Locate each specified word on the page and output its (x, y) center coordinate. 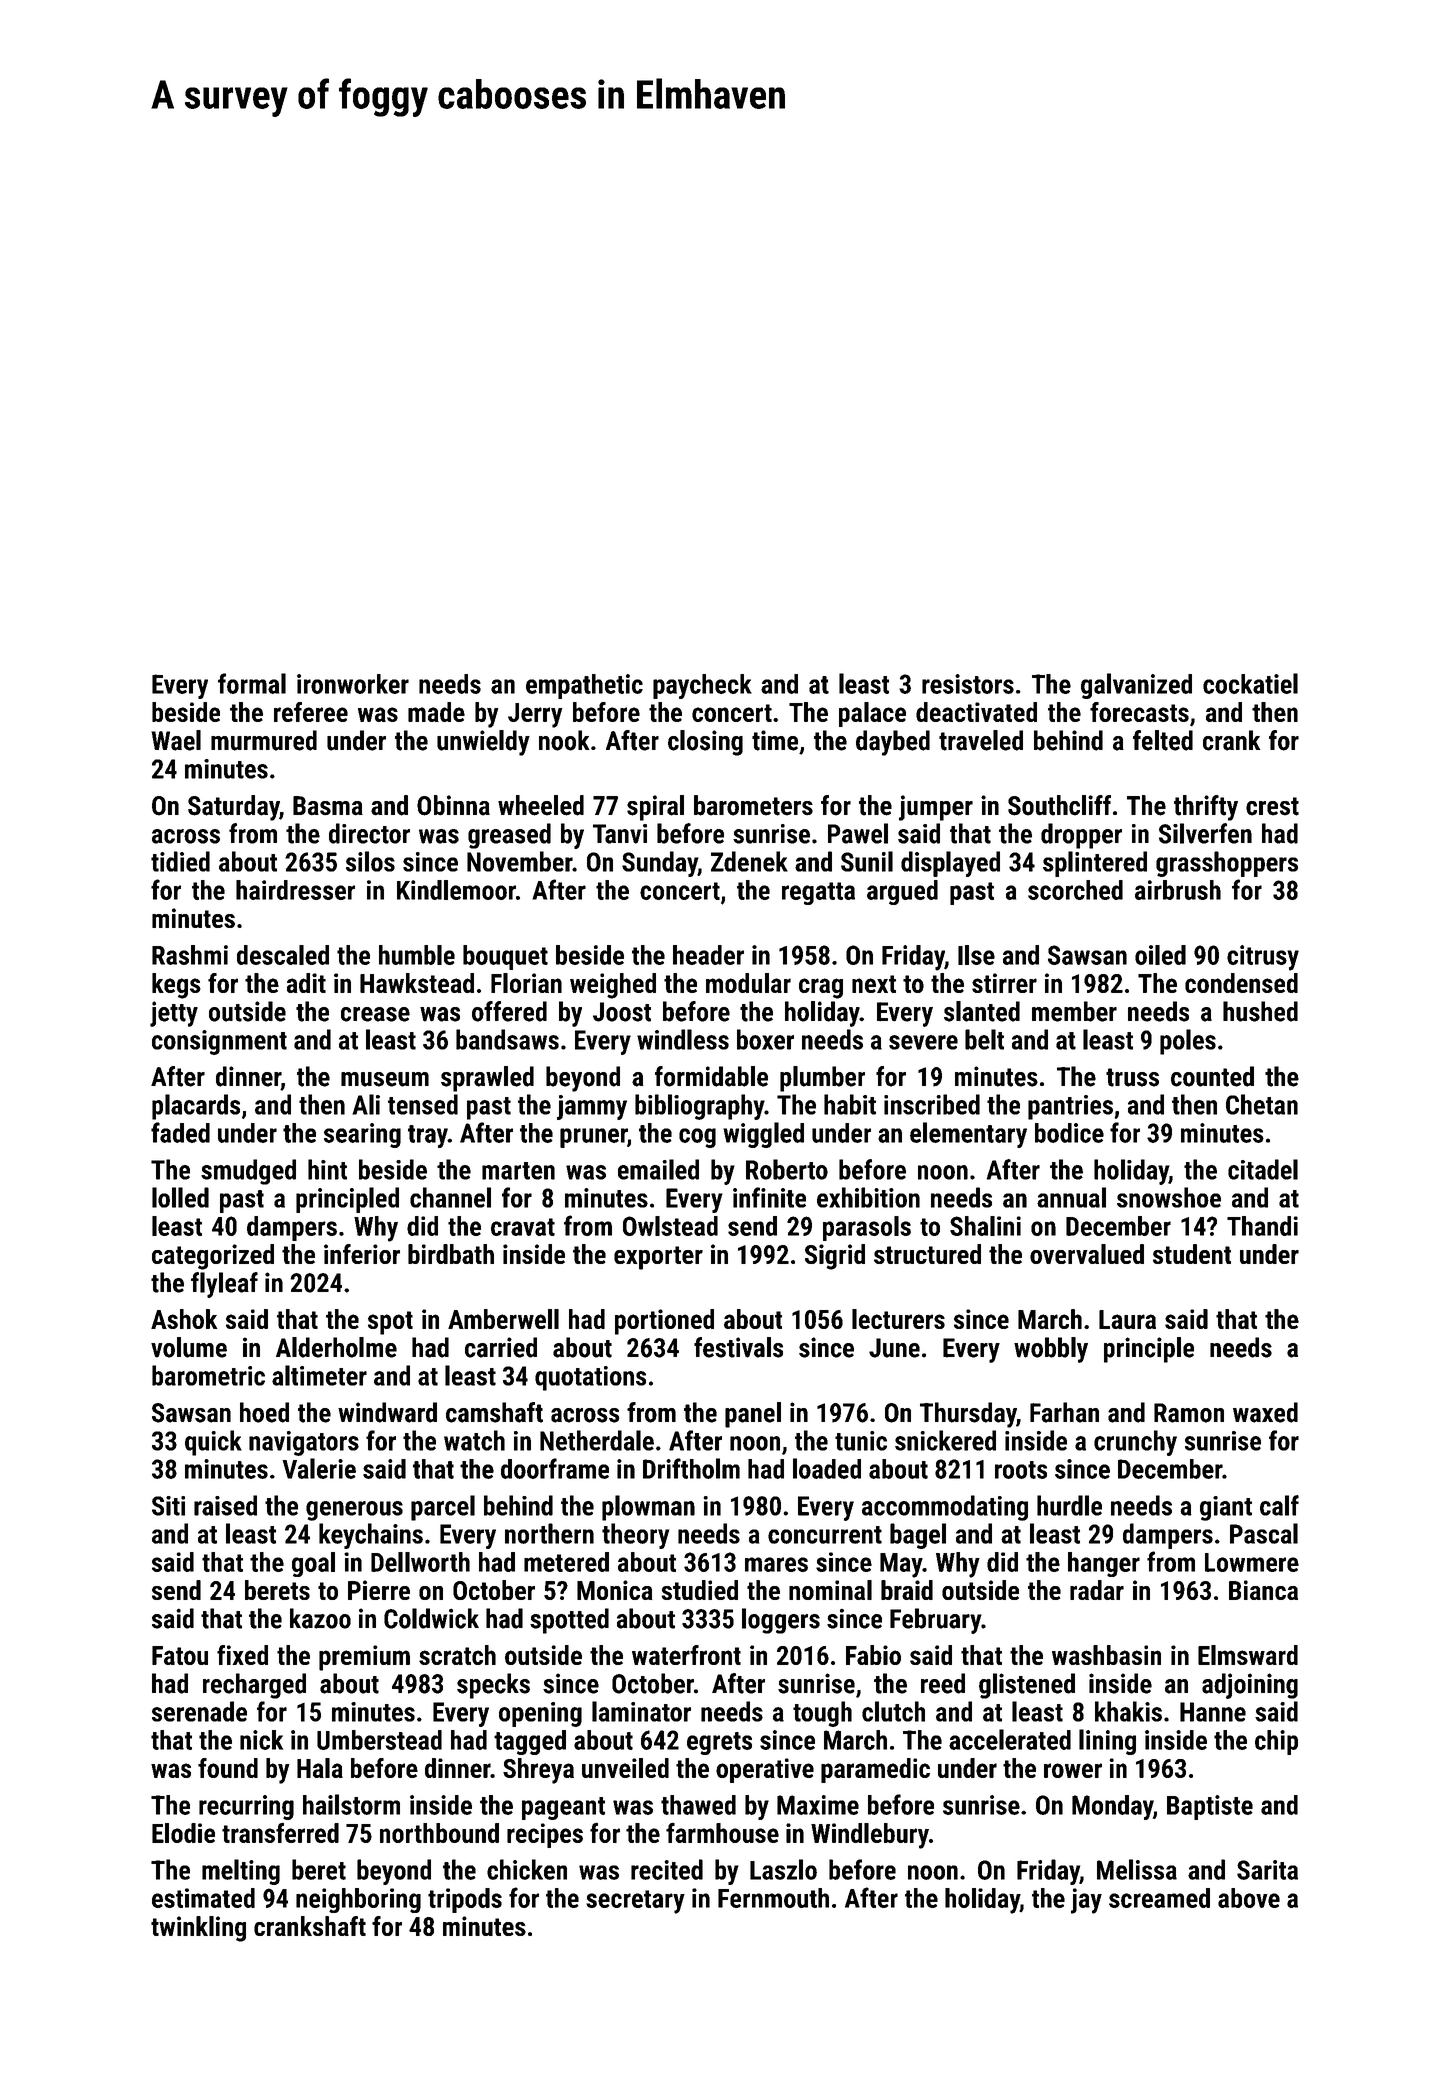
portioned (664, 1322)
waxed (1265, 1412)
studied (699, 1590)
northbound (439, 1833)
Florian (526, 983)
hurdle (1069, 1505)
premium (364, 1658)
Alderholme (336, 1347)
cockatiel (1250, 683)
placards (196, 1107)
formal (252, 683)
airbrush (1178, 890)
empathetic (584, 686)
